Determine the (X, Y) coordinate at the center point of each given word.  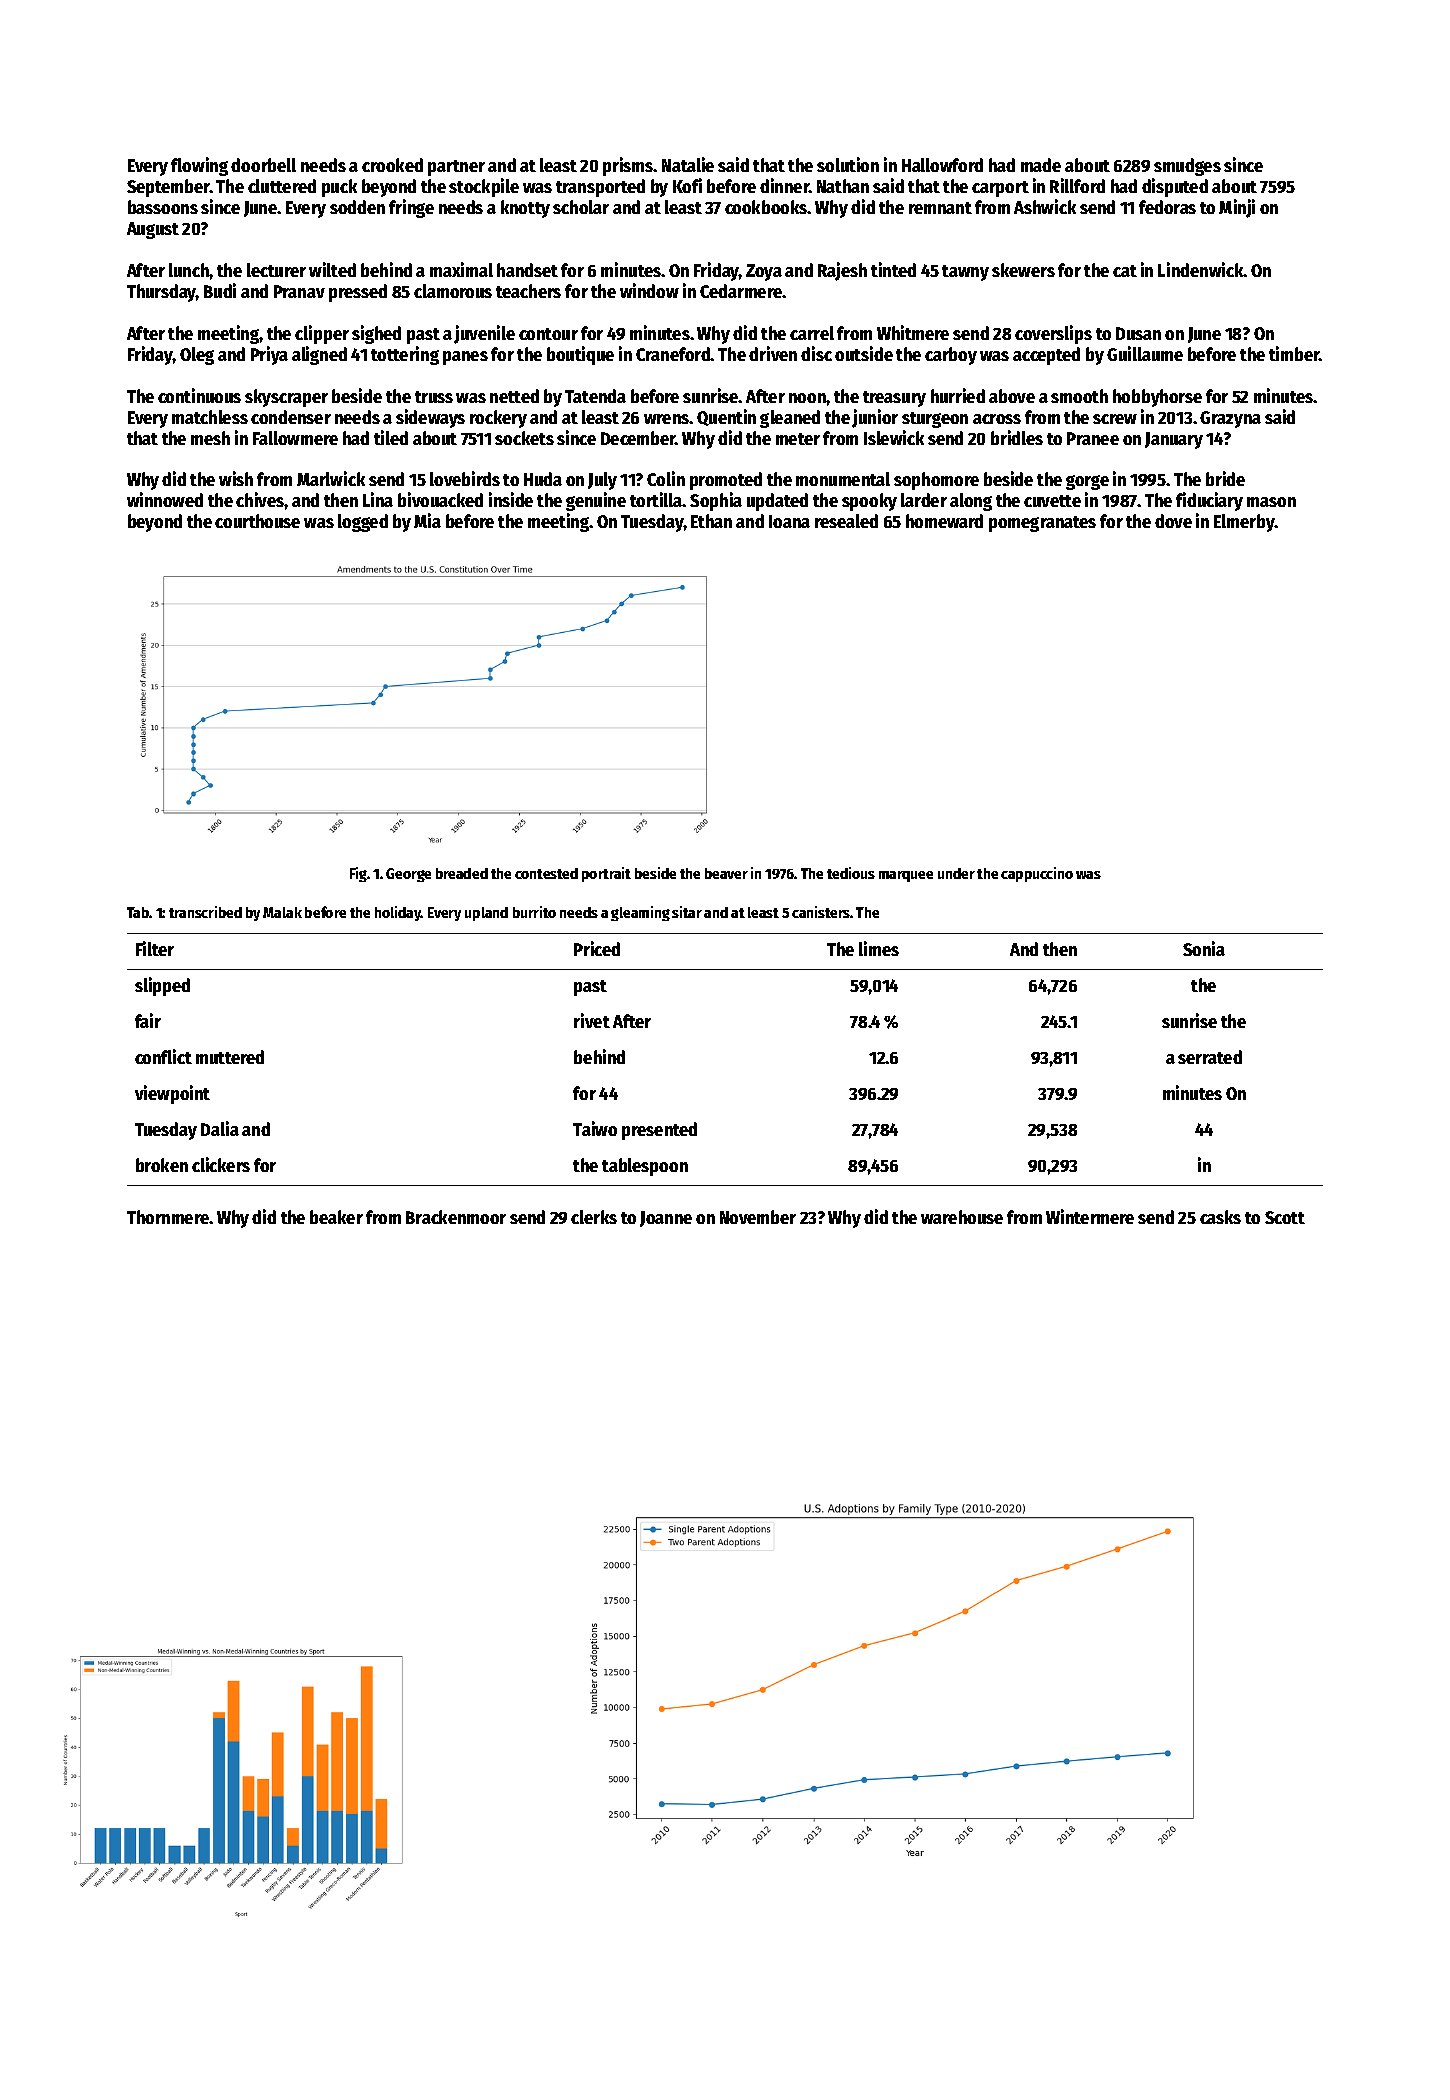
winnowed (165, 499)
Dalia (220, 1128)
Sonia (1204, 948)
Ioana (789, 521)
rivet (592, 1020)
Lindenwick (1201, 269)
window (649, 290)
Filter (155, 948)
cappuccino (1037, 874)
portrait (606, 874)
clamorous (453, 291)
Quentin (726, 417)
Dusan (1138, 333)
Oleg (197, 356)
